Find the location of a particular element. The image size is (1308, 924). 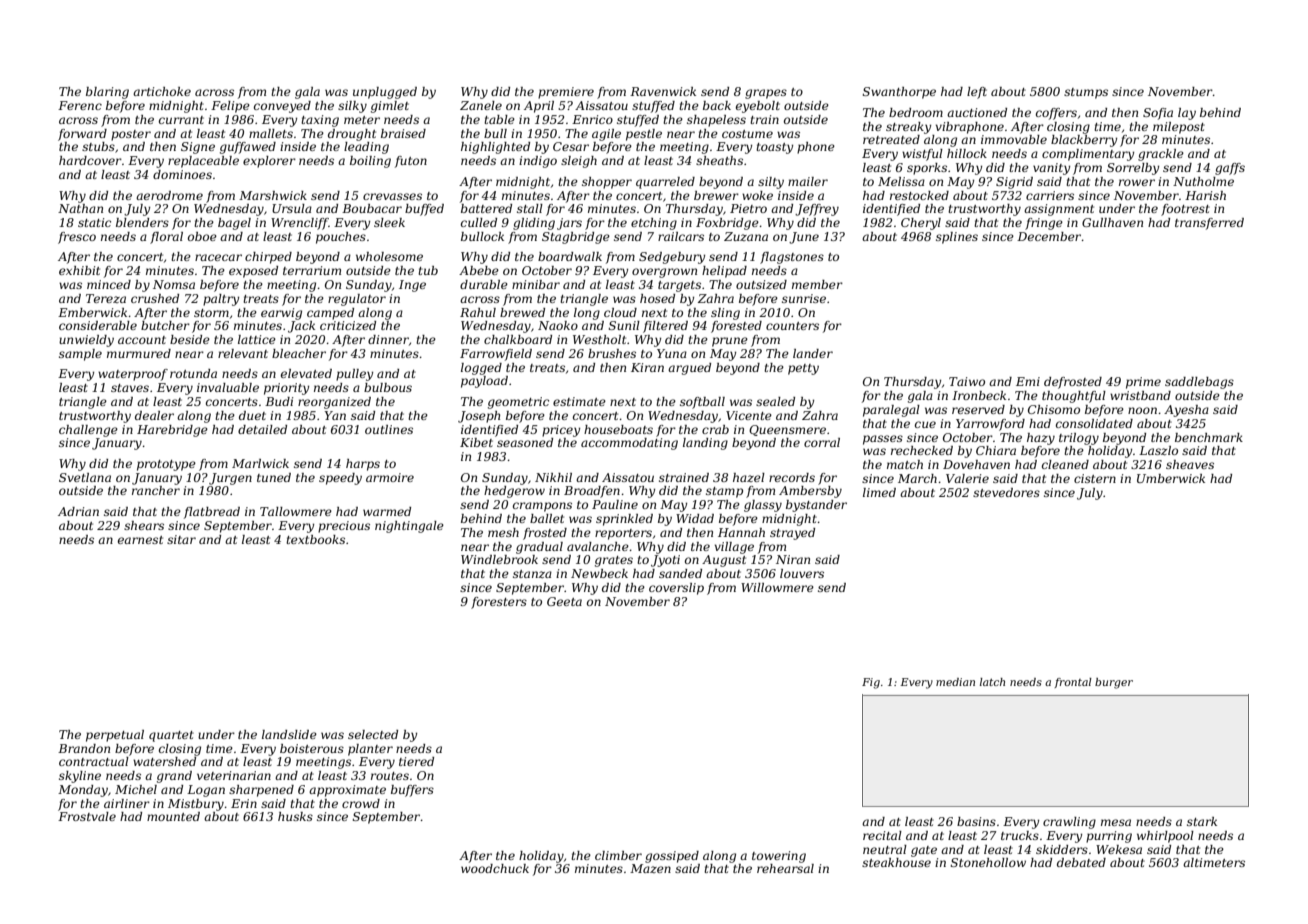

blaring is located at coordinates (107, 93).
